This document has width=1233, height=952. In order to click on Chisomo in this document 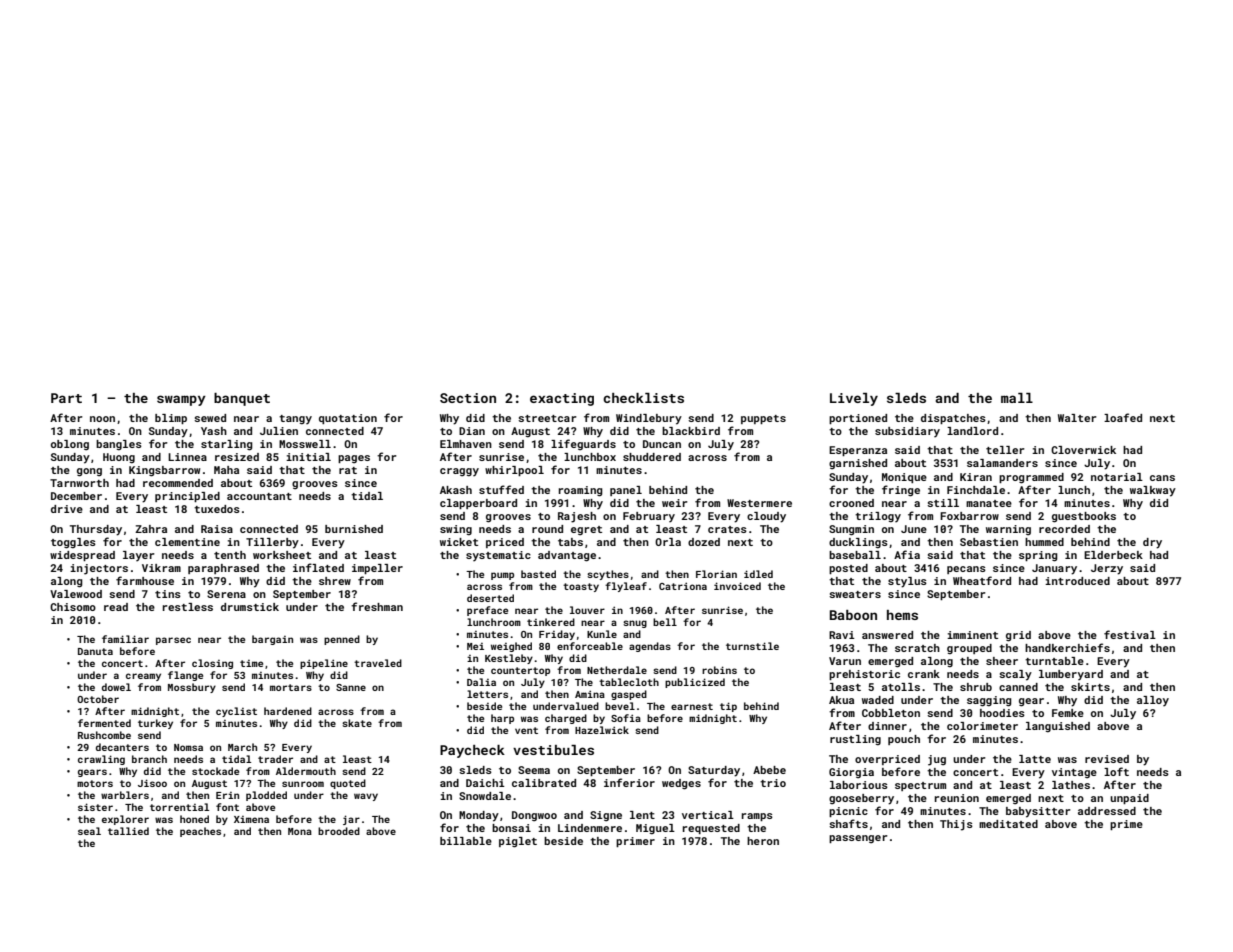, I will do `click(73, 607)`.
